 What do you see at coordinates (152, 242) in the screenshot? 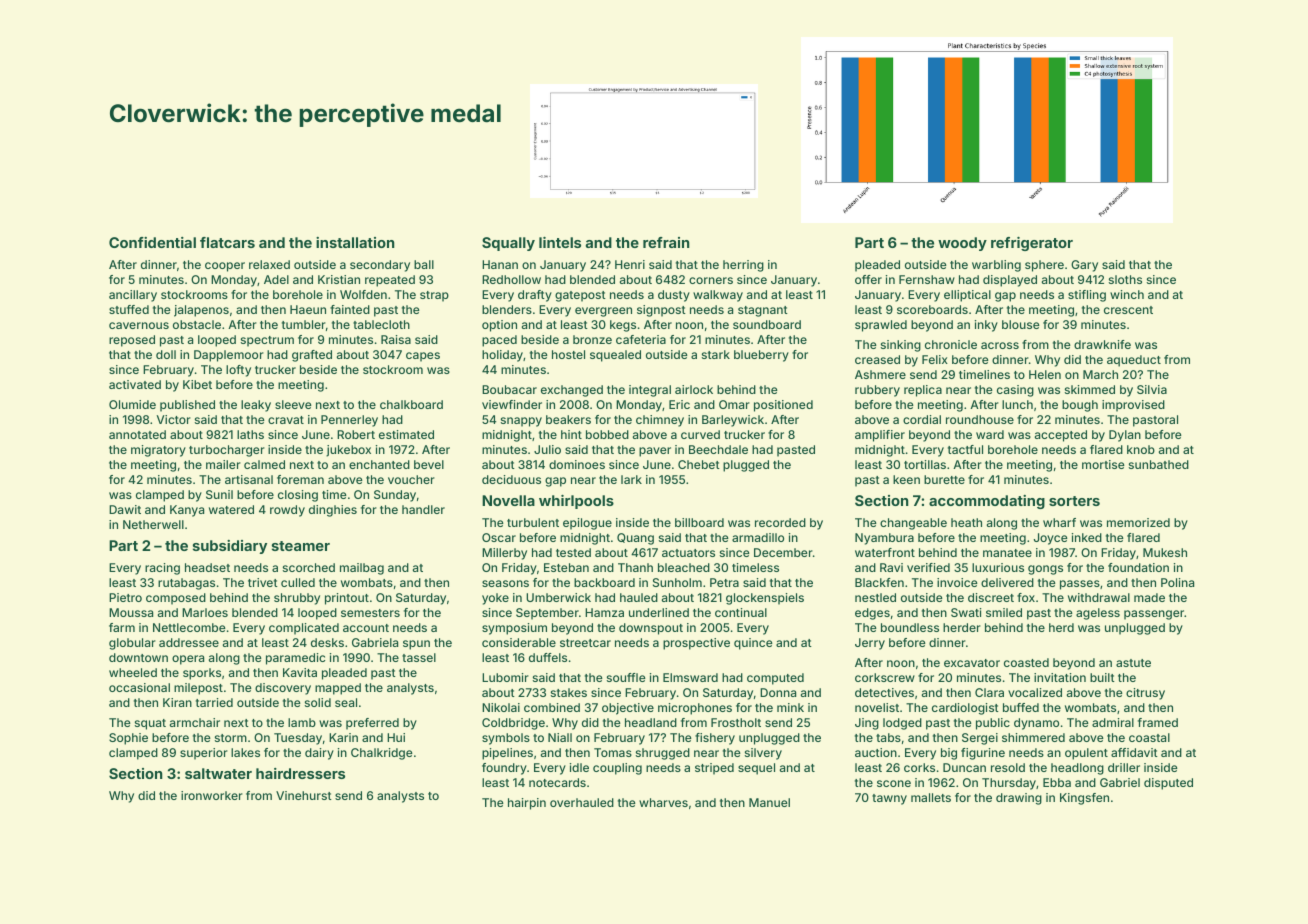
I see `Confidential` at bounding box center [152, 242].
